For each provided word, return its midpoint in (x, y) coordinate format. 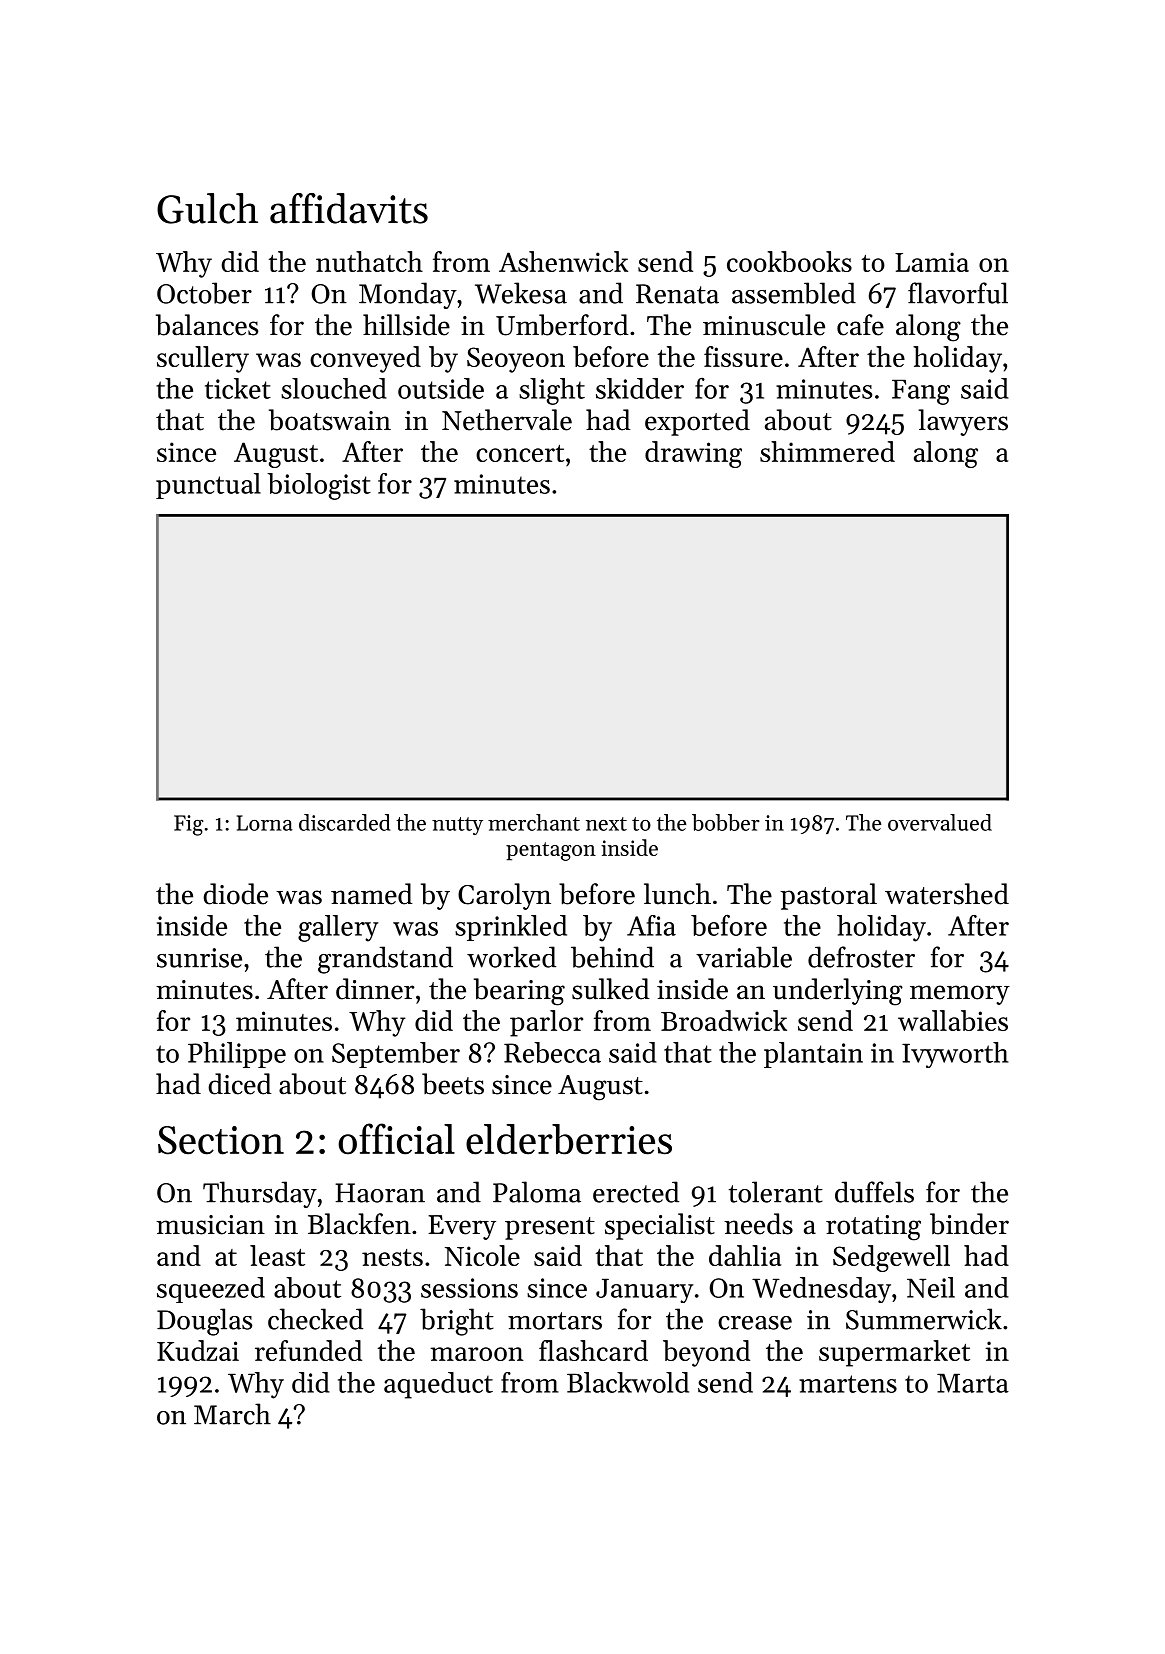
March (232, 1414)
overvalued (940, 822)
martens (848, 1384)
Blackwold (628, 1382)
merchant (534, 822)
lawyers (963, 422)
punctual (208, 486)
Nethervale (507, 420)
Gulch (207, 208)
